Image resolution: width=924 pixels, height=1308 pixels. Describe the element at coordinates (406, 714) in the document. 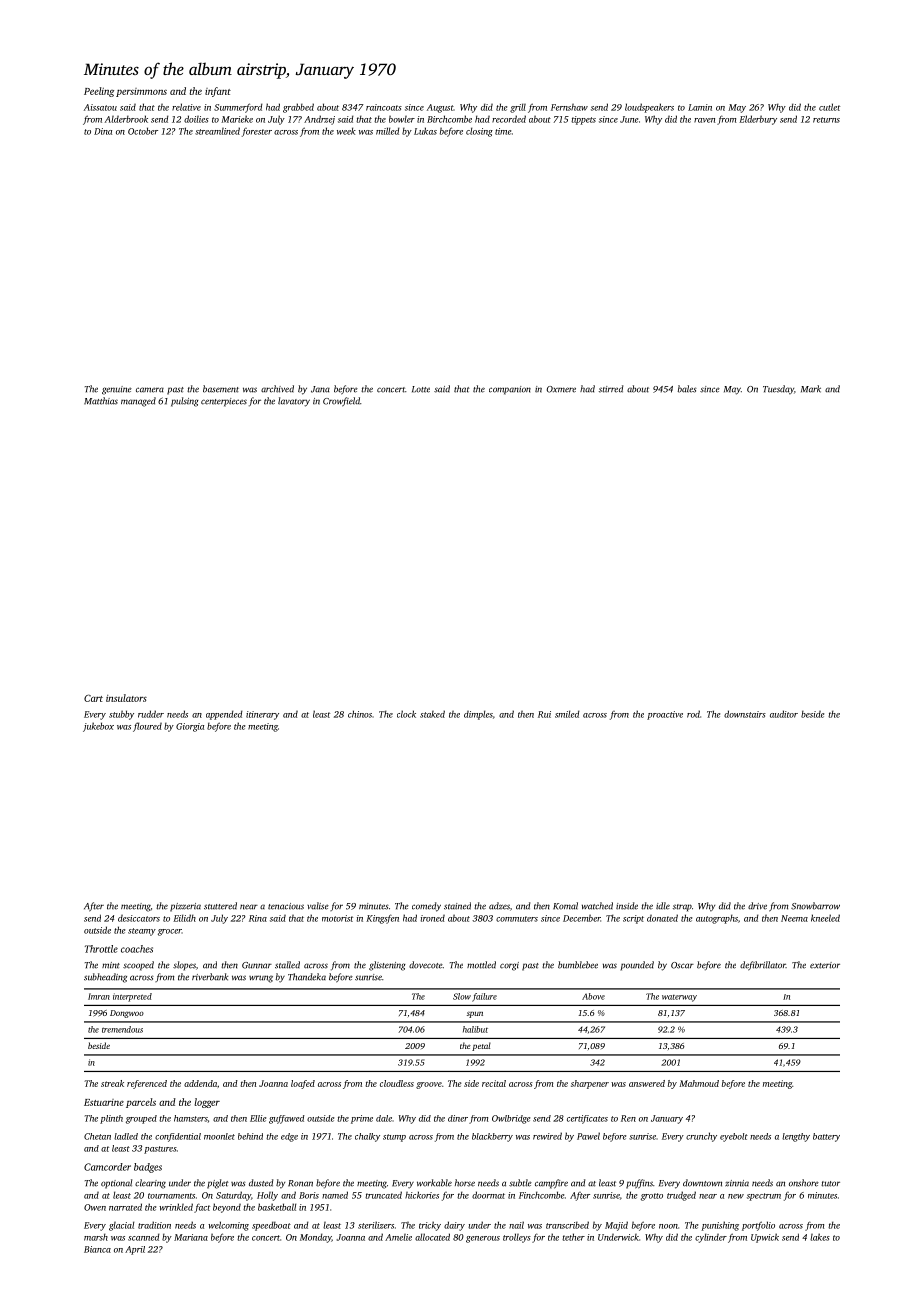

I see `clock` at that location.
